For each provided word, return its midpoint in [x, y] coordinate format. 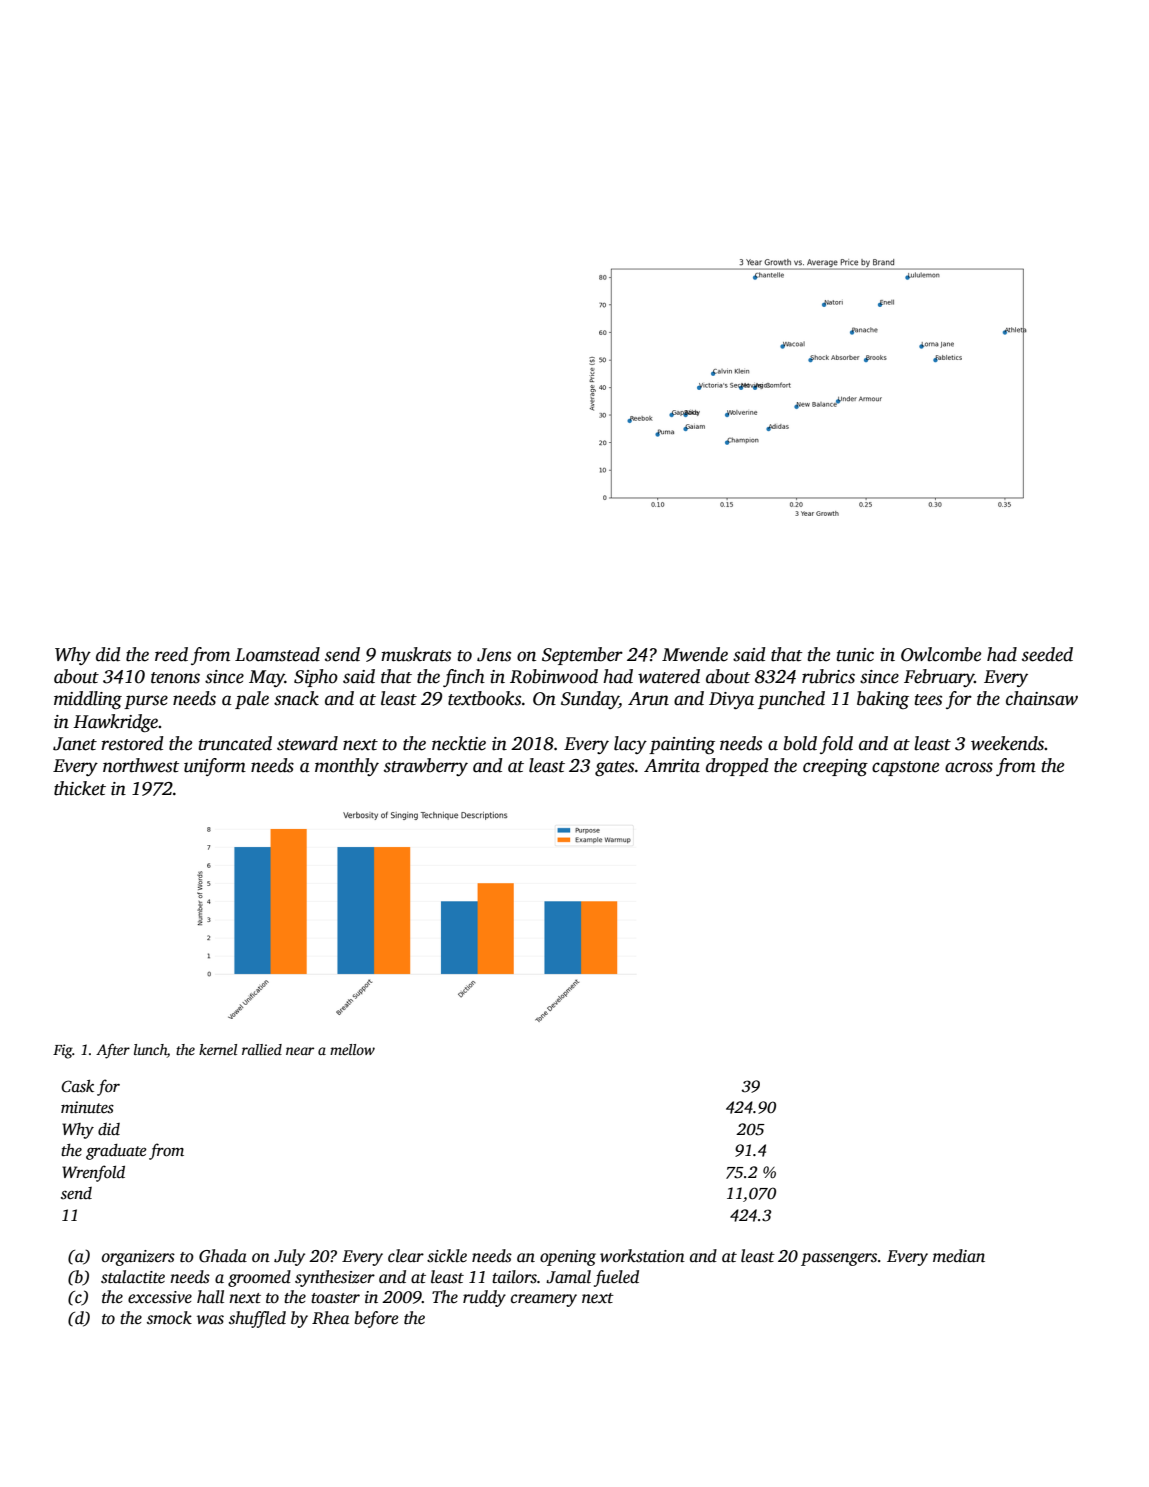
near [300, 1051]
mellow [352, 1049]
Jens [494, 655]
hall [210, 1296]
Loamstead [277, 654]
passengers [839, 1259]
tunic [855, 655]
